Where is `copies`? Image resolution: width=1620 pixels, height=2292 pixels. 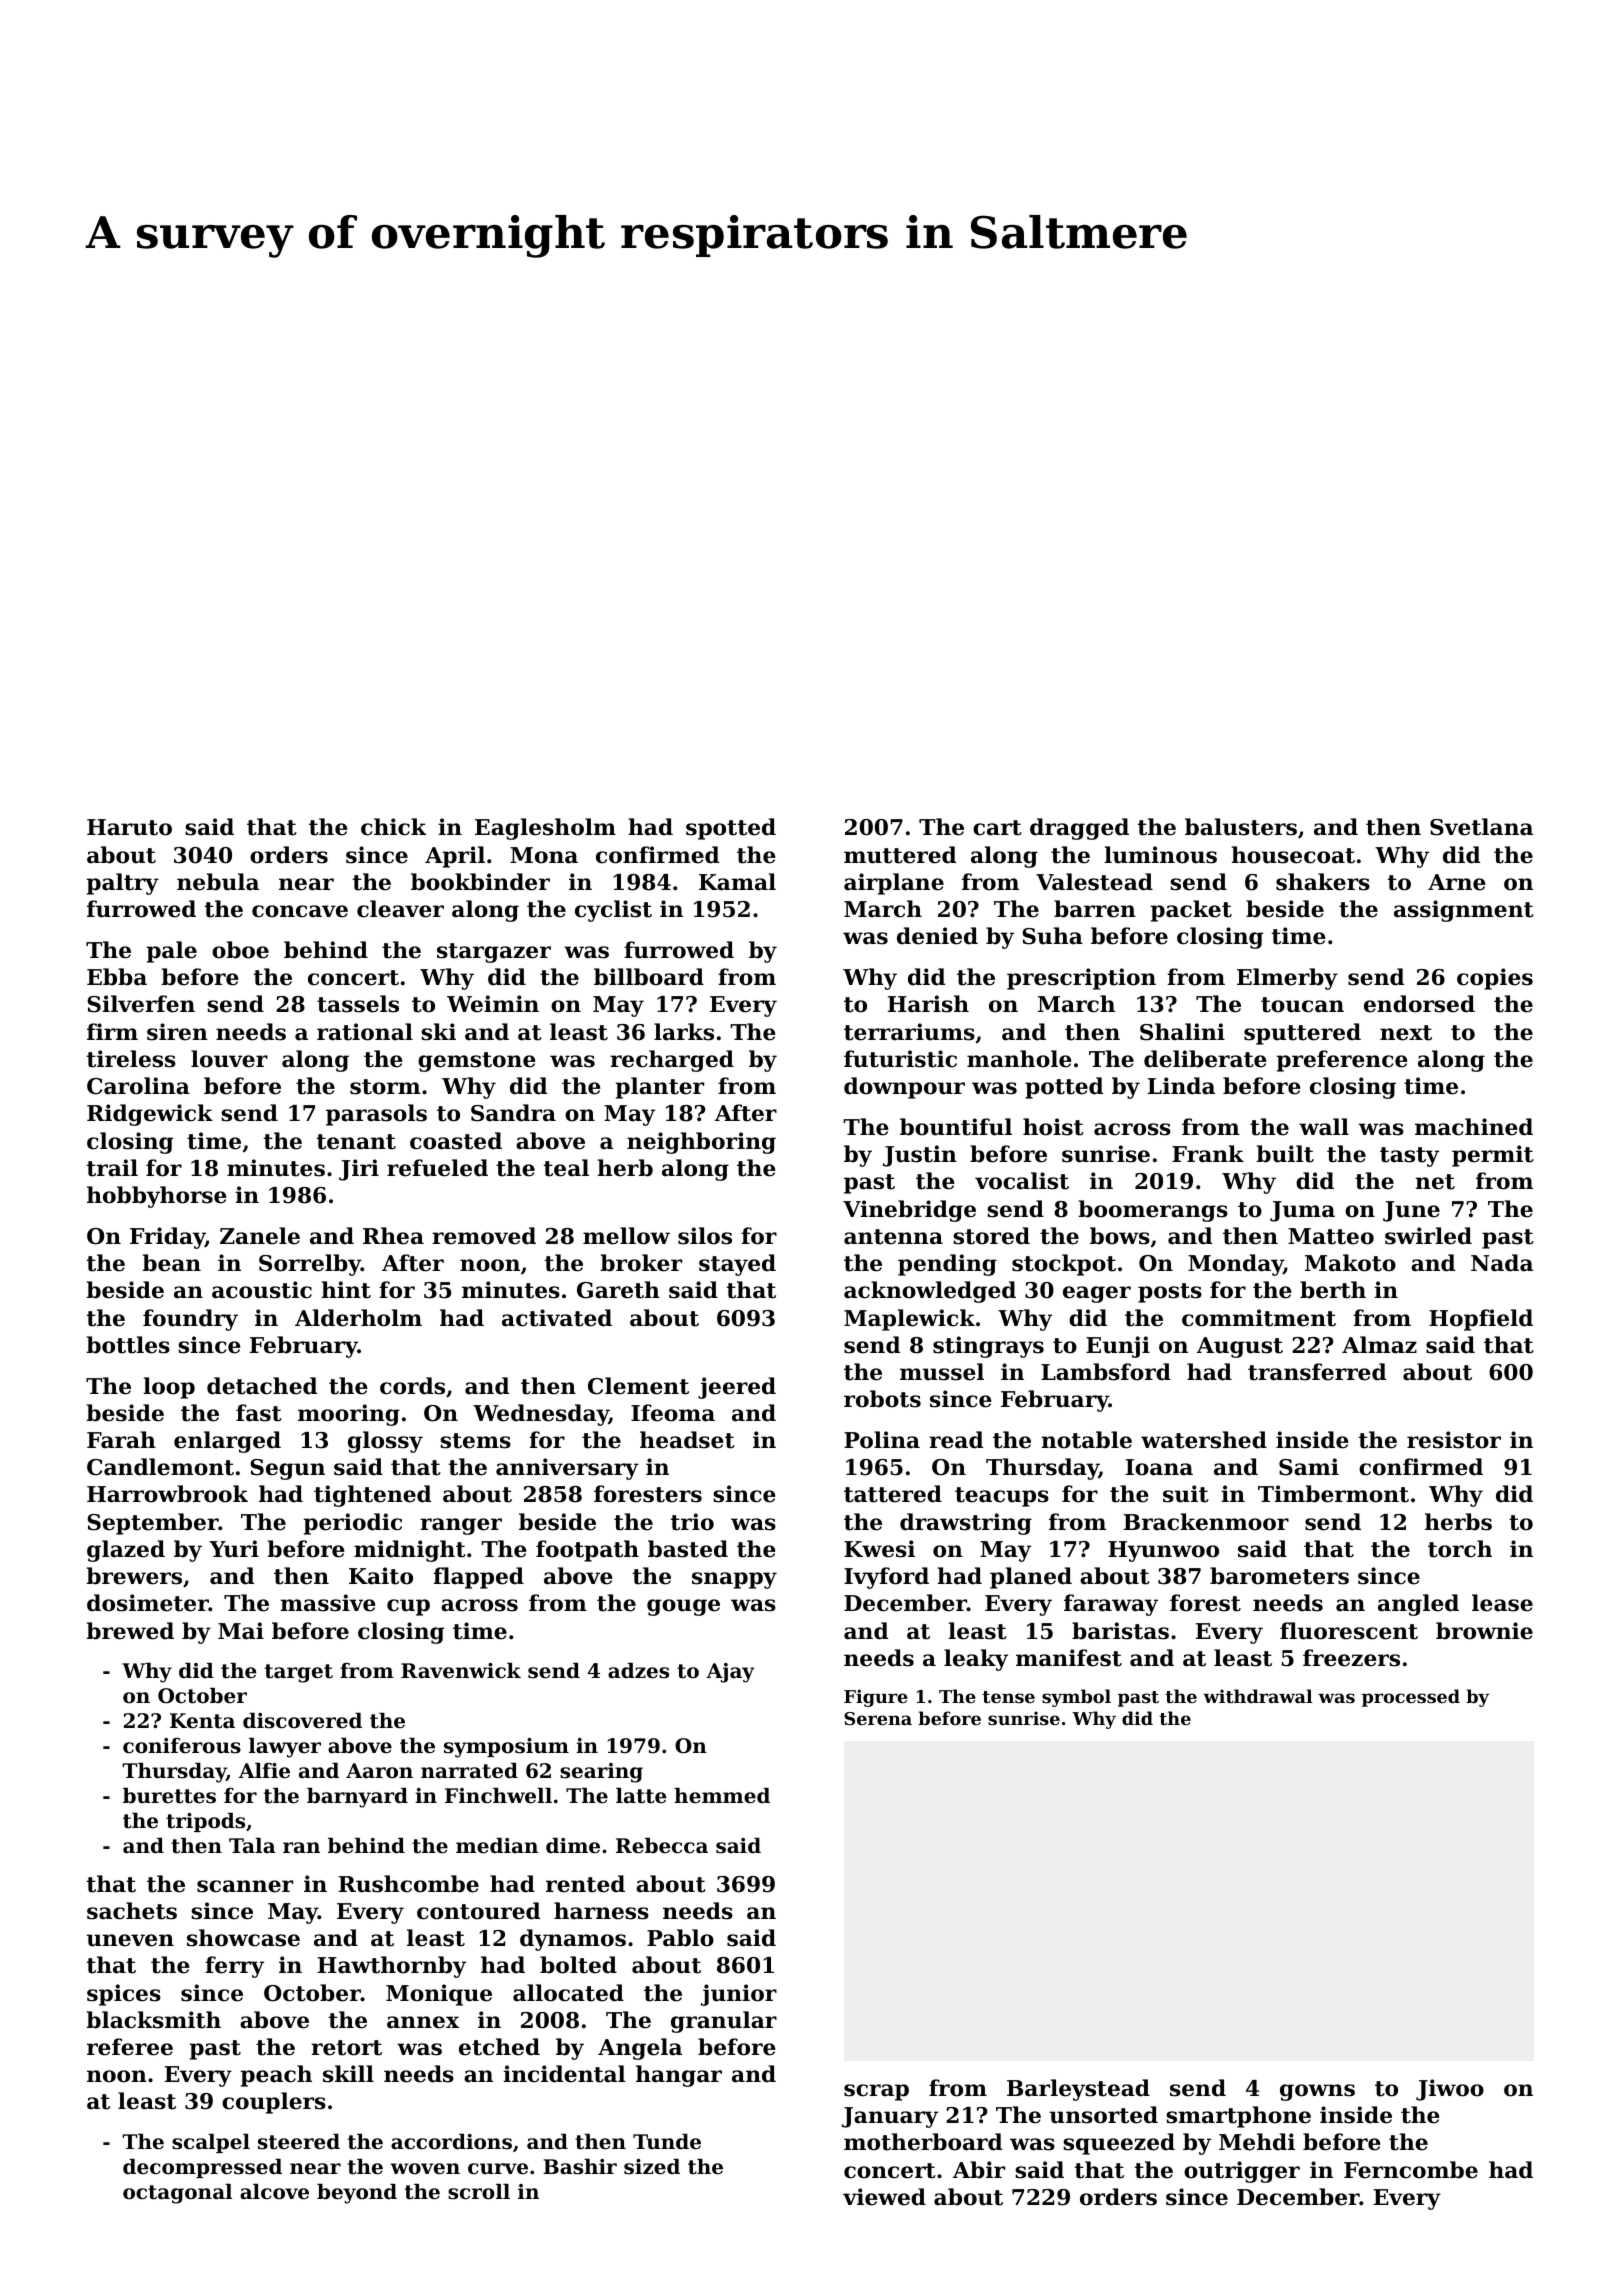
copies is located at coordinates (1495, 979).
